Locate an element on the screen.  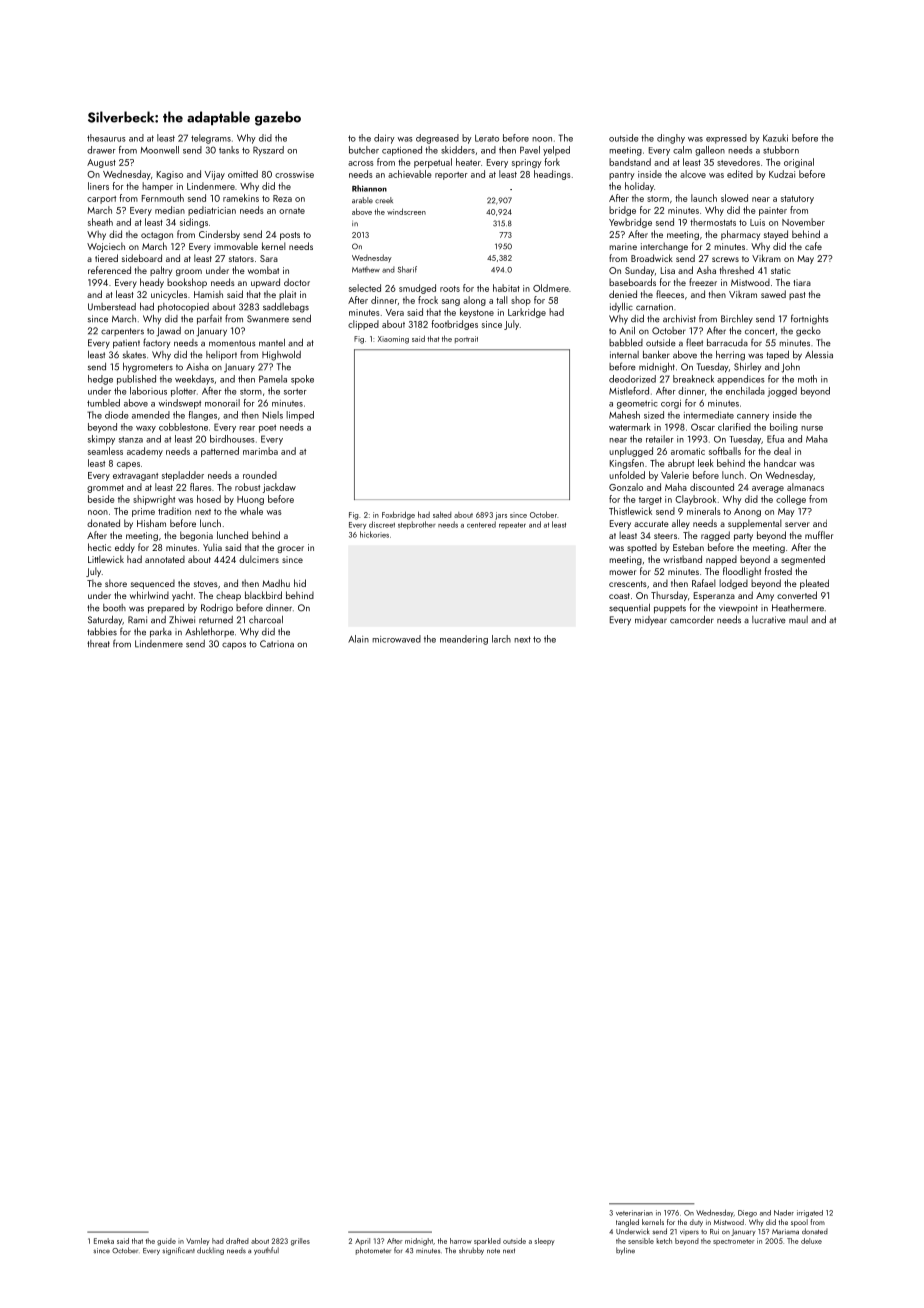
Nader is located at coordinates (784, 1213).
